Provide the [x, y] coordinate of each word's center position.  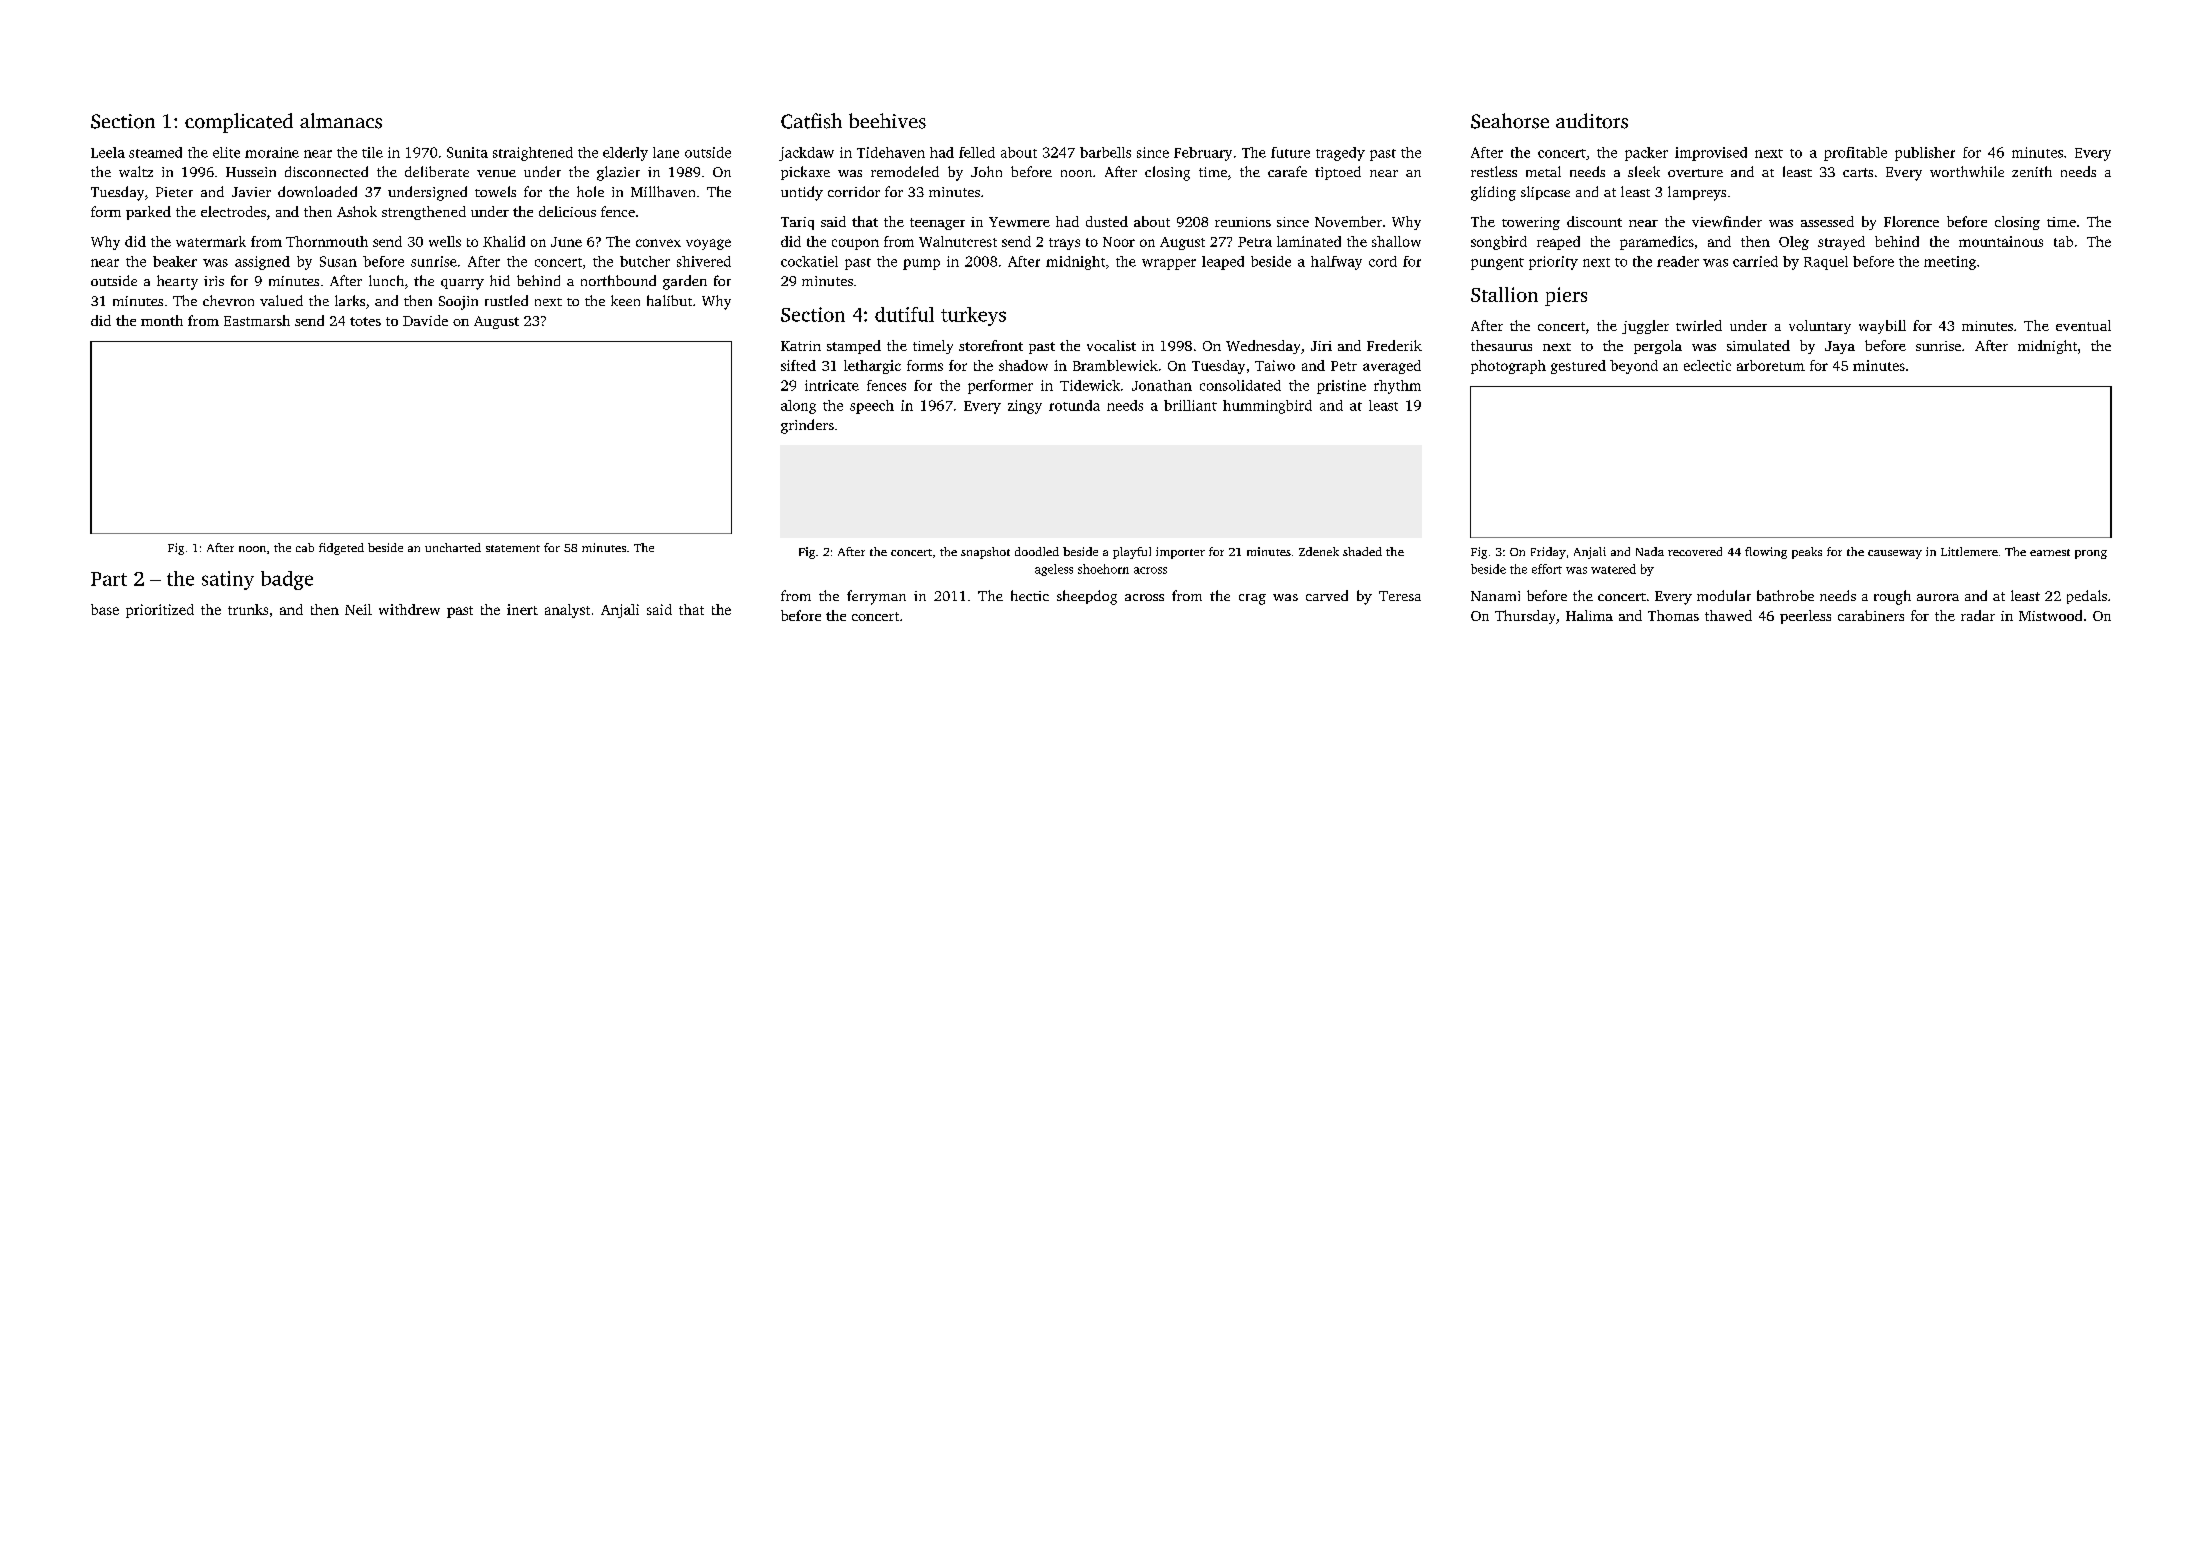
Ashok [357, 211]
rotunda [1074, 405]
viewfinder [1727, 221]
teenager [937, 224]
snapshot [985, 553]
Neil [358, 609]
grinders [807, 426]
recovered [1695, 551]
